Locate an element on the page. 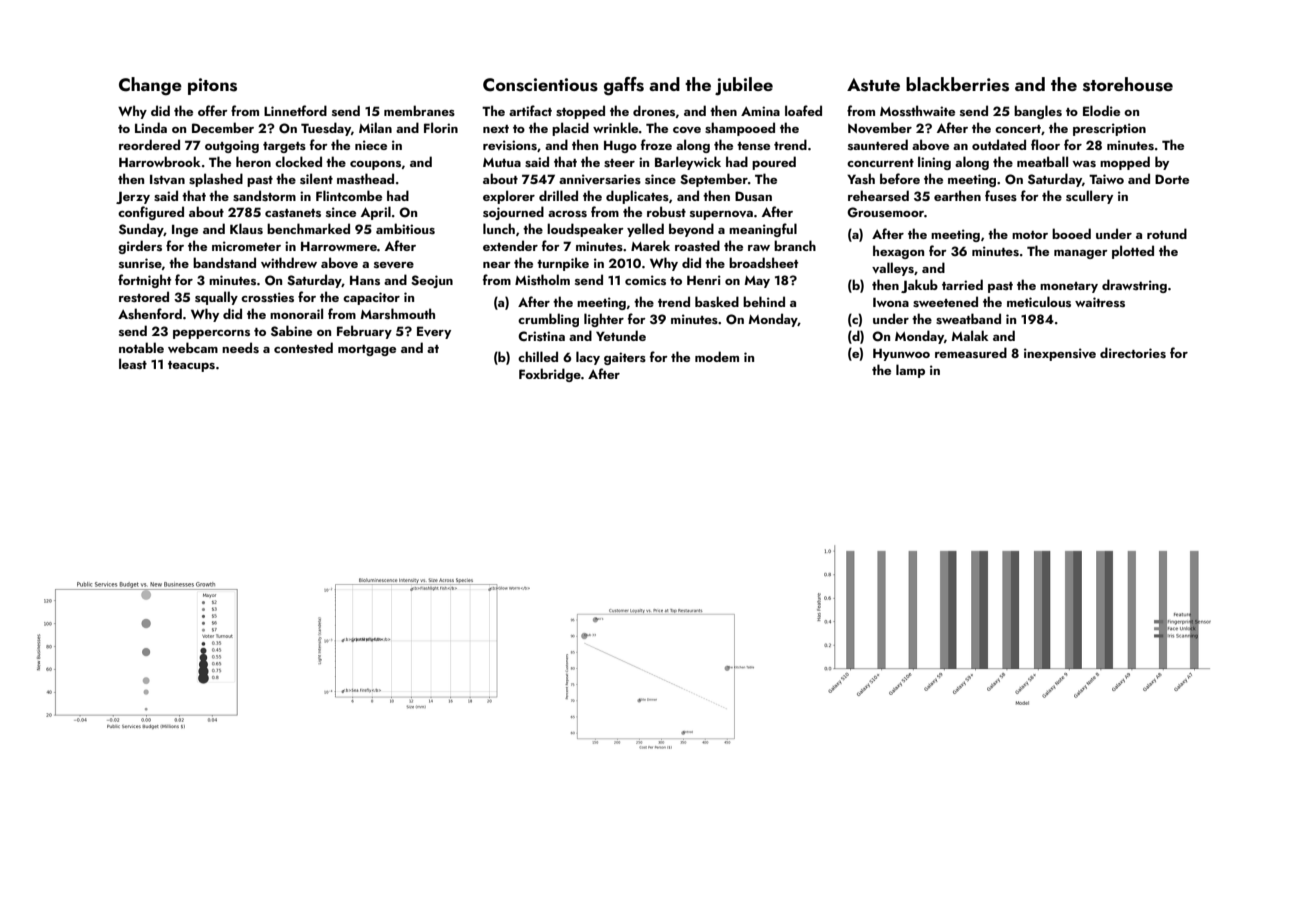 The height and width of the image is (924, 1308). floor is located at coordinates (1045, 144).
